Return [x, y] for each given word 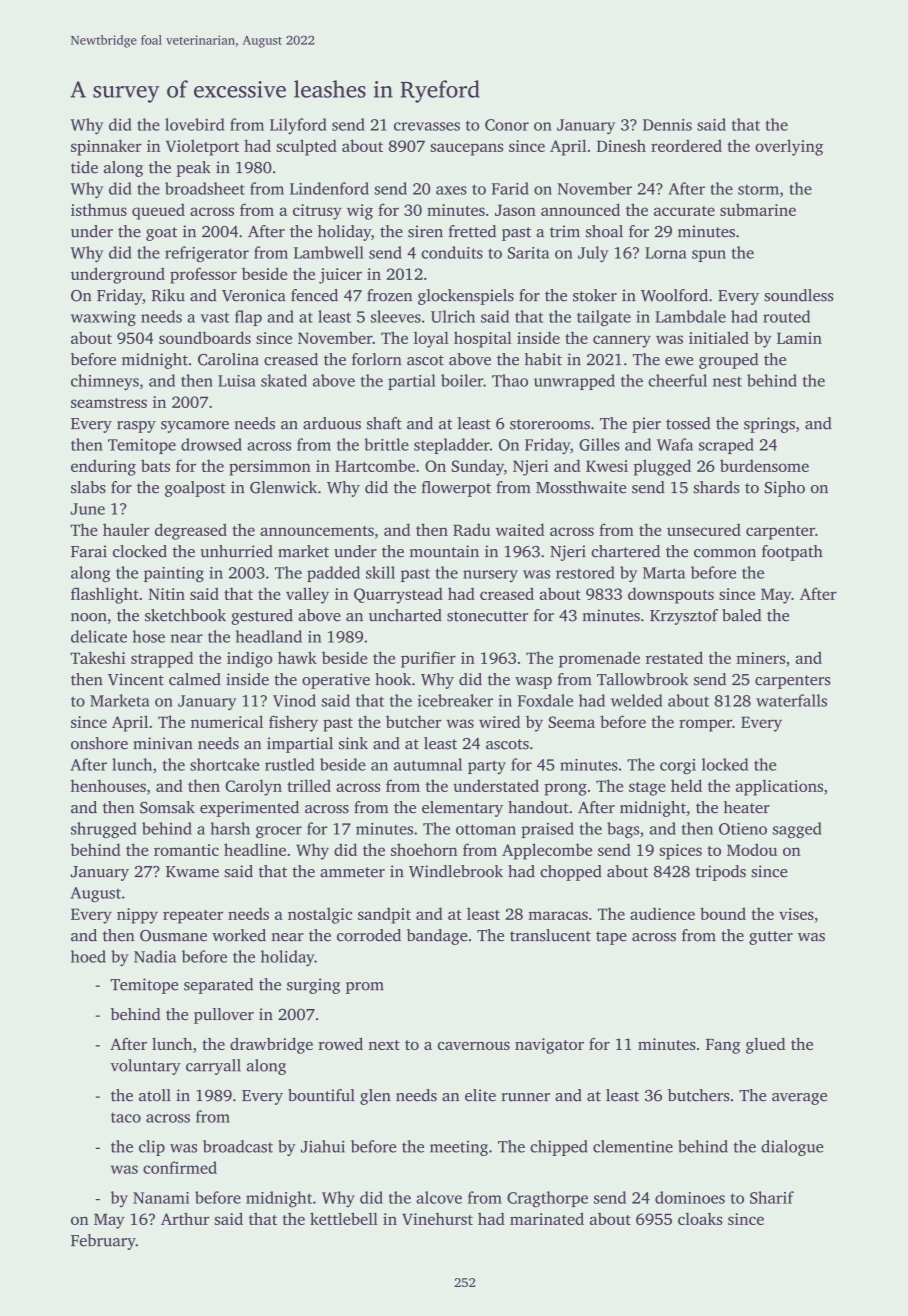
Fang [723, 1046]
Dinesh [621, 145]
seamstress [109, 403]
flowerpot [456, 489]
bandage [437, 937]
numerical [227, 721]
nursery [490, 576]
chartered [625, 551]
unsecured [704, 529]
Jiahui [323, 1146]
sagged [797, 830]
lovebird [195, 124]
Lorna [666, 253]
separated [218, 986]
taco [126, 1118]
